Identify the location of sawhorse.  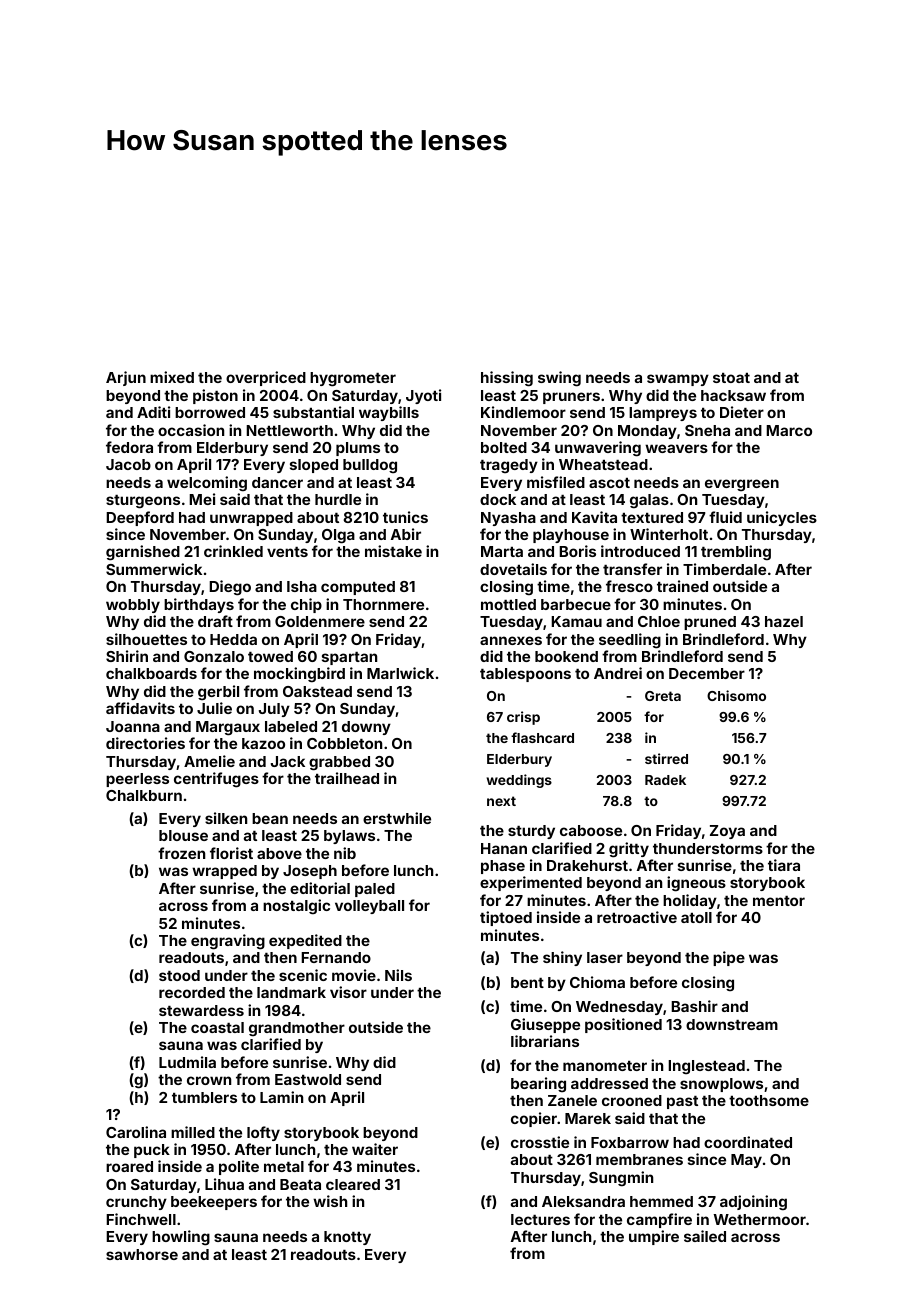
(142, 1254).
